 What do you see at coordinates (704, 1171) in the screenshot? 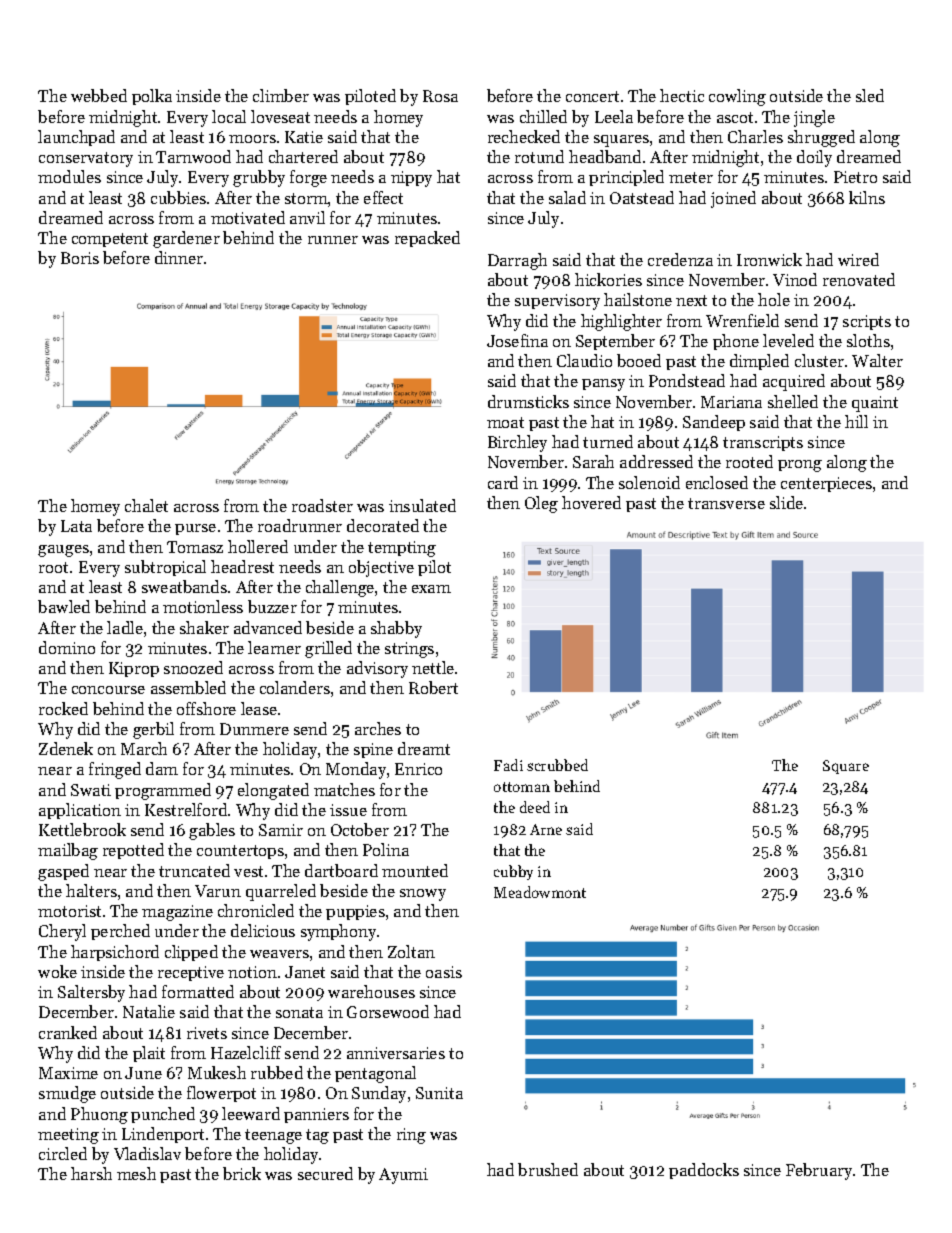
I see `paddocks` at bounding box center [704, 1171].
